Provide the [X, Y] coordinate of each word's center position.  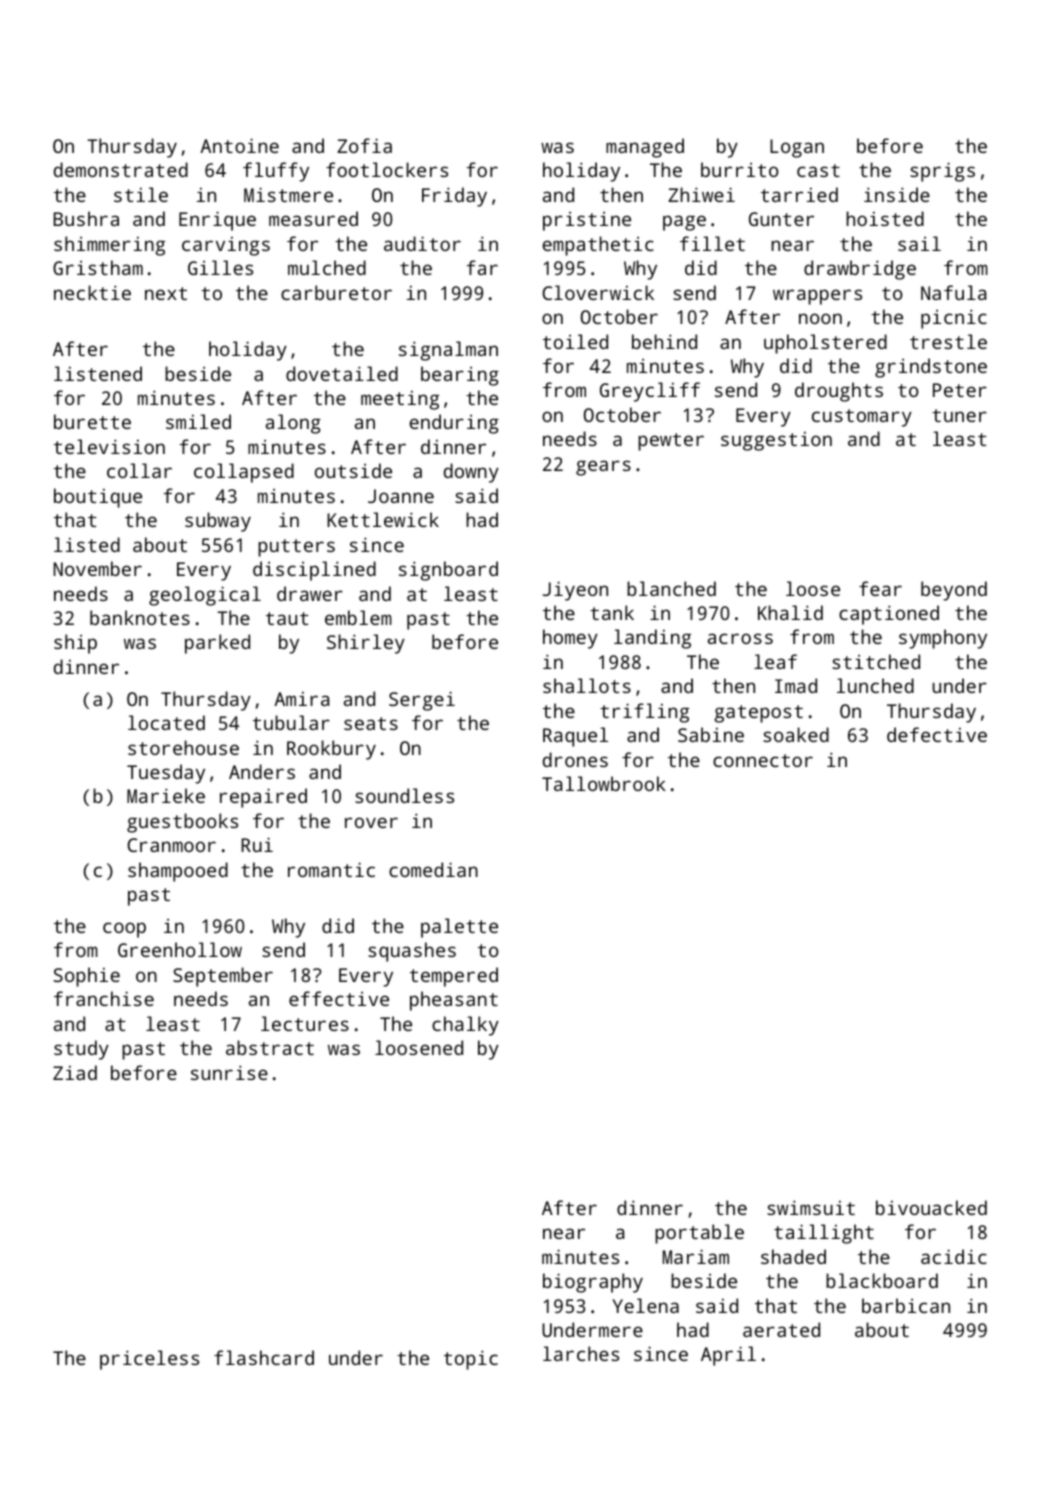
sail [919, 243]
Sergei [422, 701]
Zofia [364, 145]
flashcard [264, 1357]
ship [75, 644]
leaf [775, 661]
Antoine [239, 145]
